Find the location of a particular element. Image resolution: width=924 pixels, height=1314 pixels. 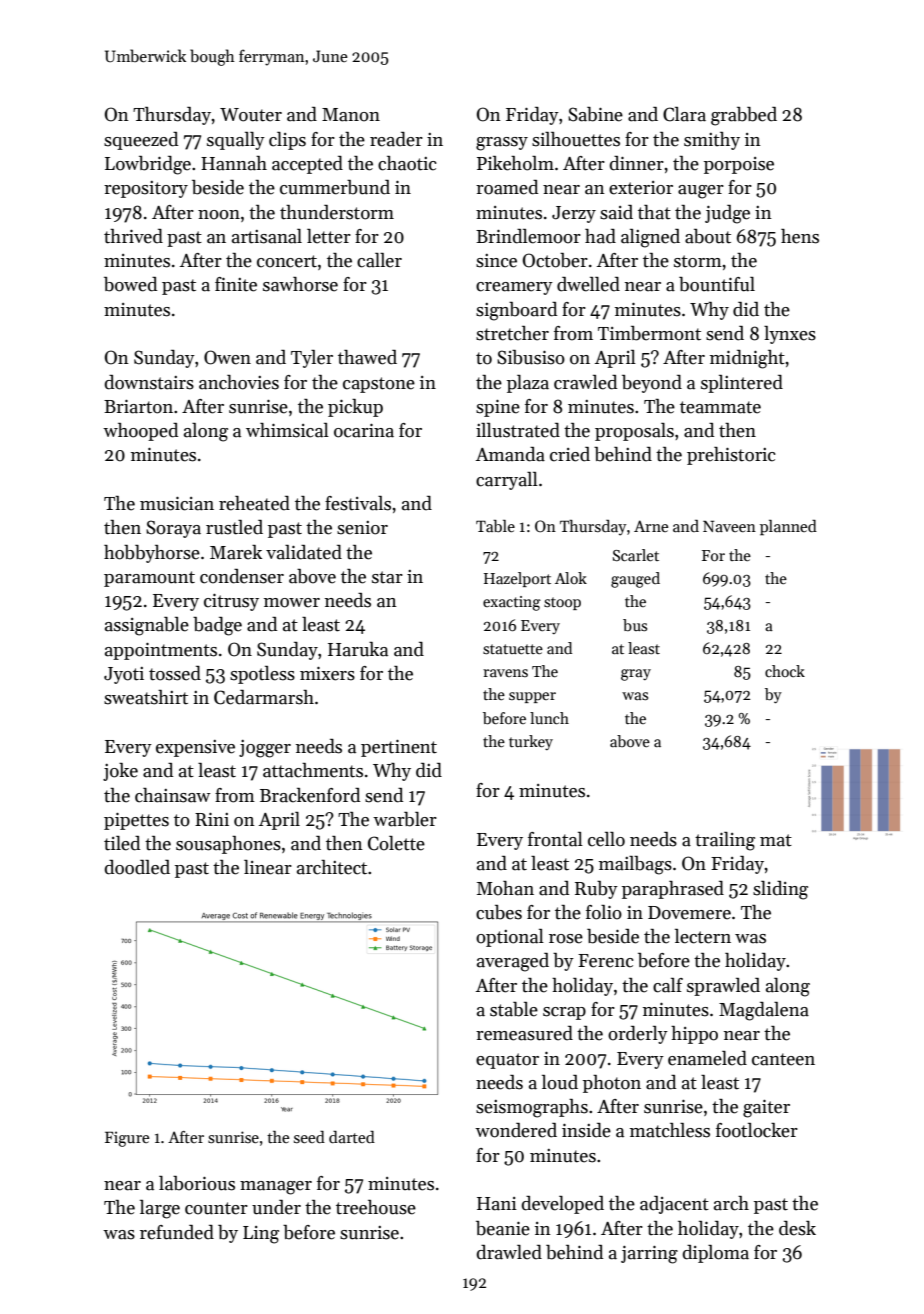

prehistoric is located at coordinates (731, 456).
